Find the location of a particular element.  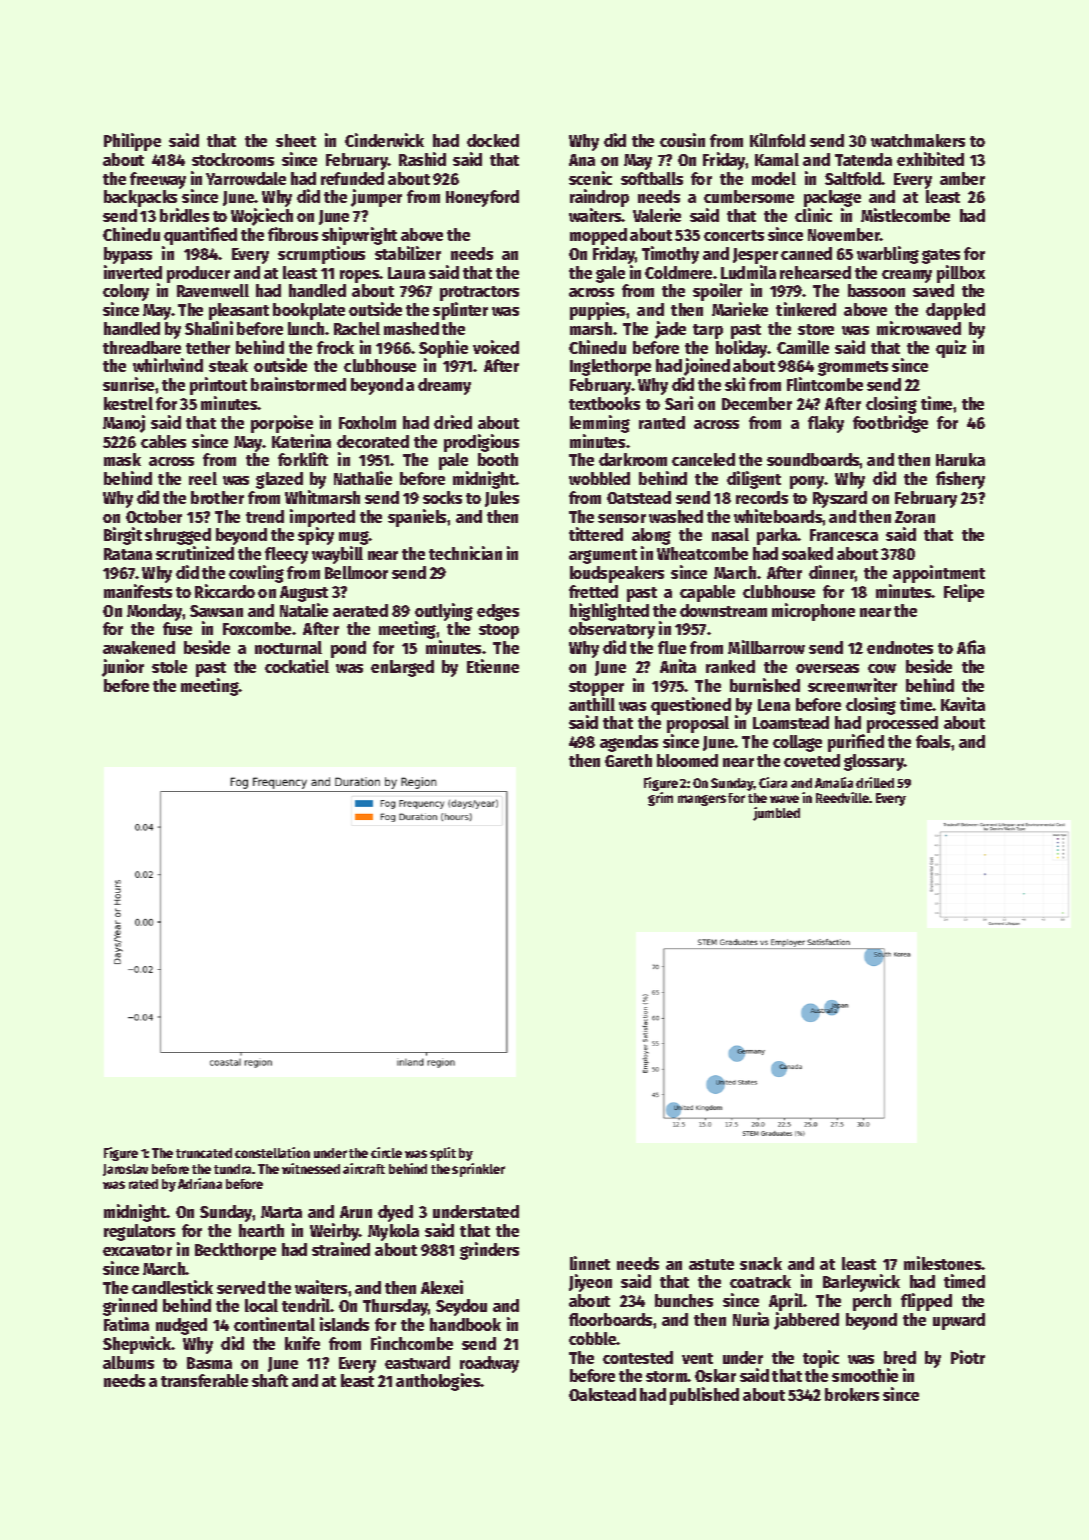

Etienne is located at coordinates (493, 666).
